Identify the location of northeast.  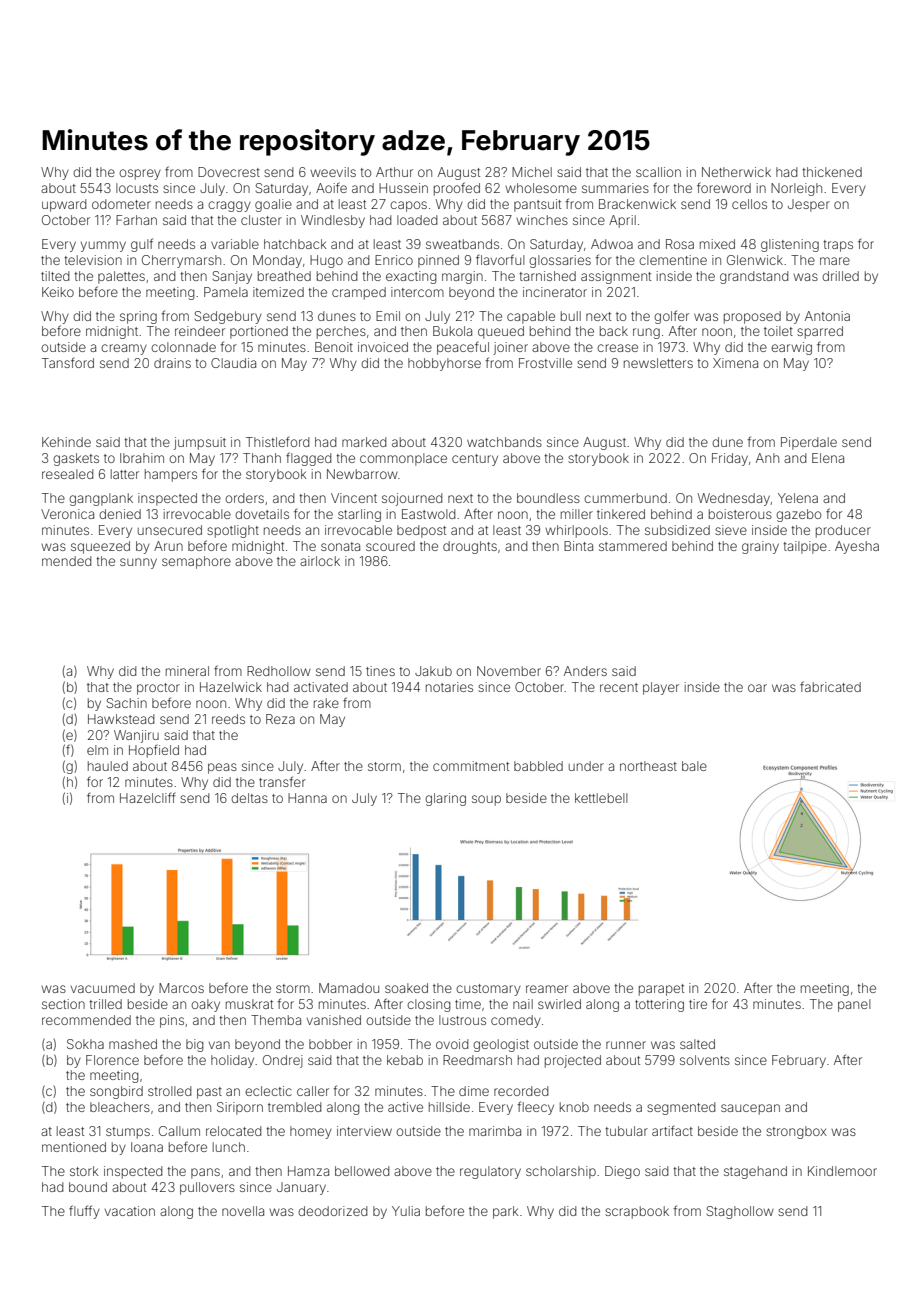
(648, 766).
